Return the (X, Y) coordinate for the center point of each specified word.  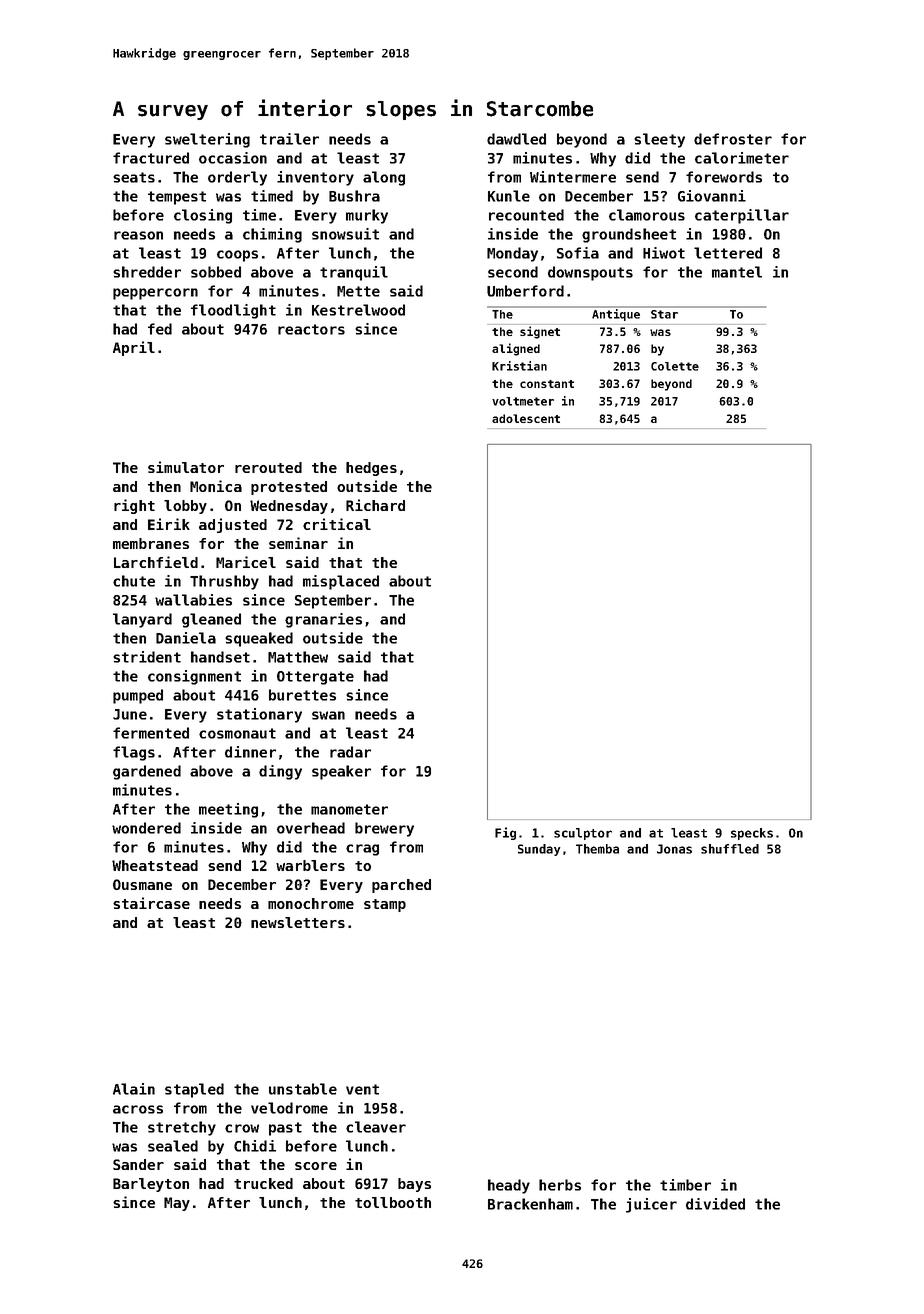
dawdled (516, 139)
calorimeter (742, 158)
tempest (177, 198)
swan (328, 715)
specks (752, 834)
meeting (228, 810)
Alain (134, 1089)
